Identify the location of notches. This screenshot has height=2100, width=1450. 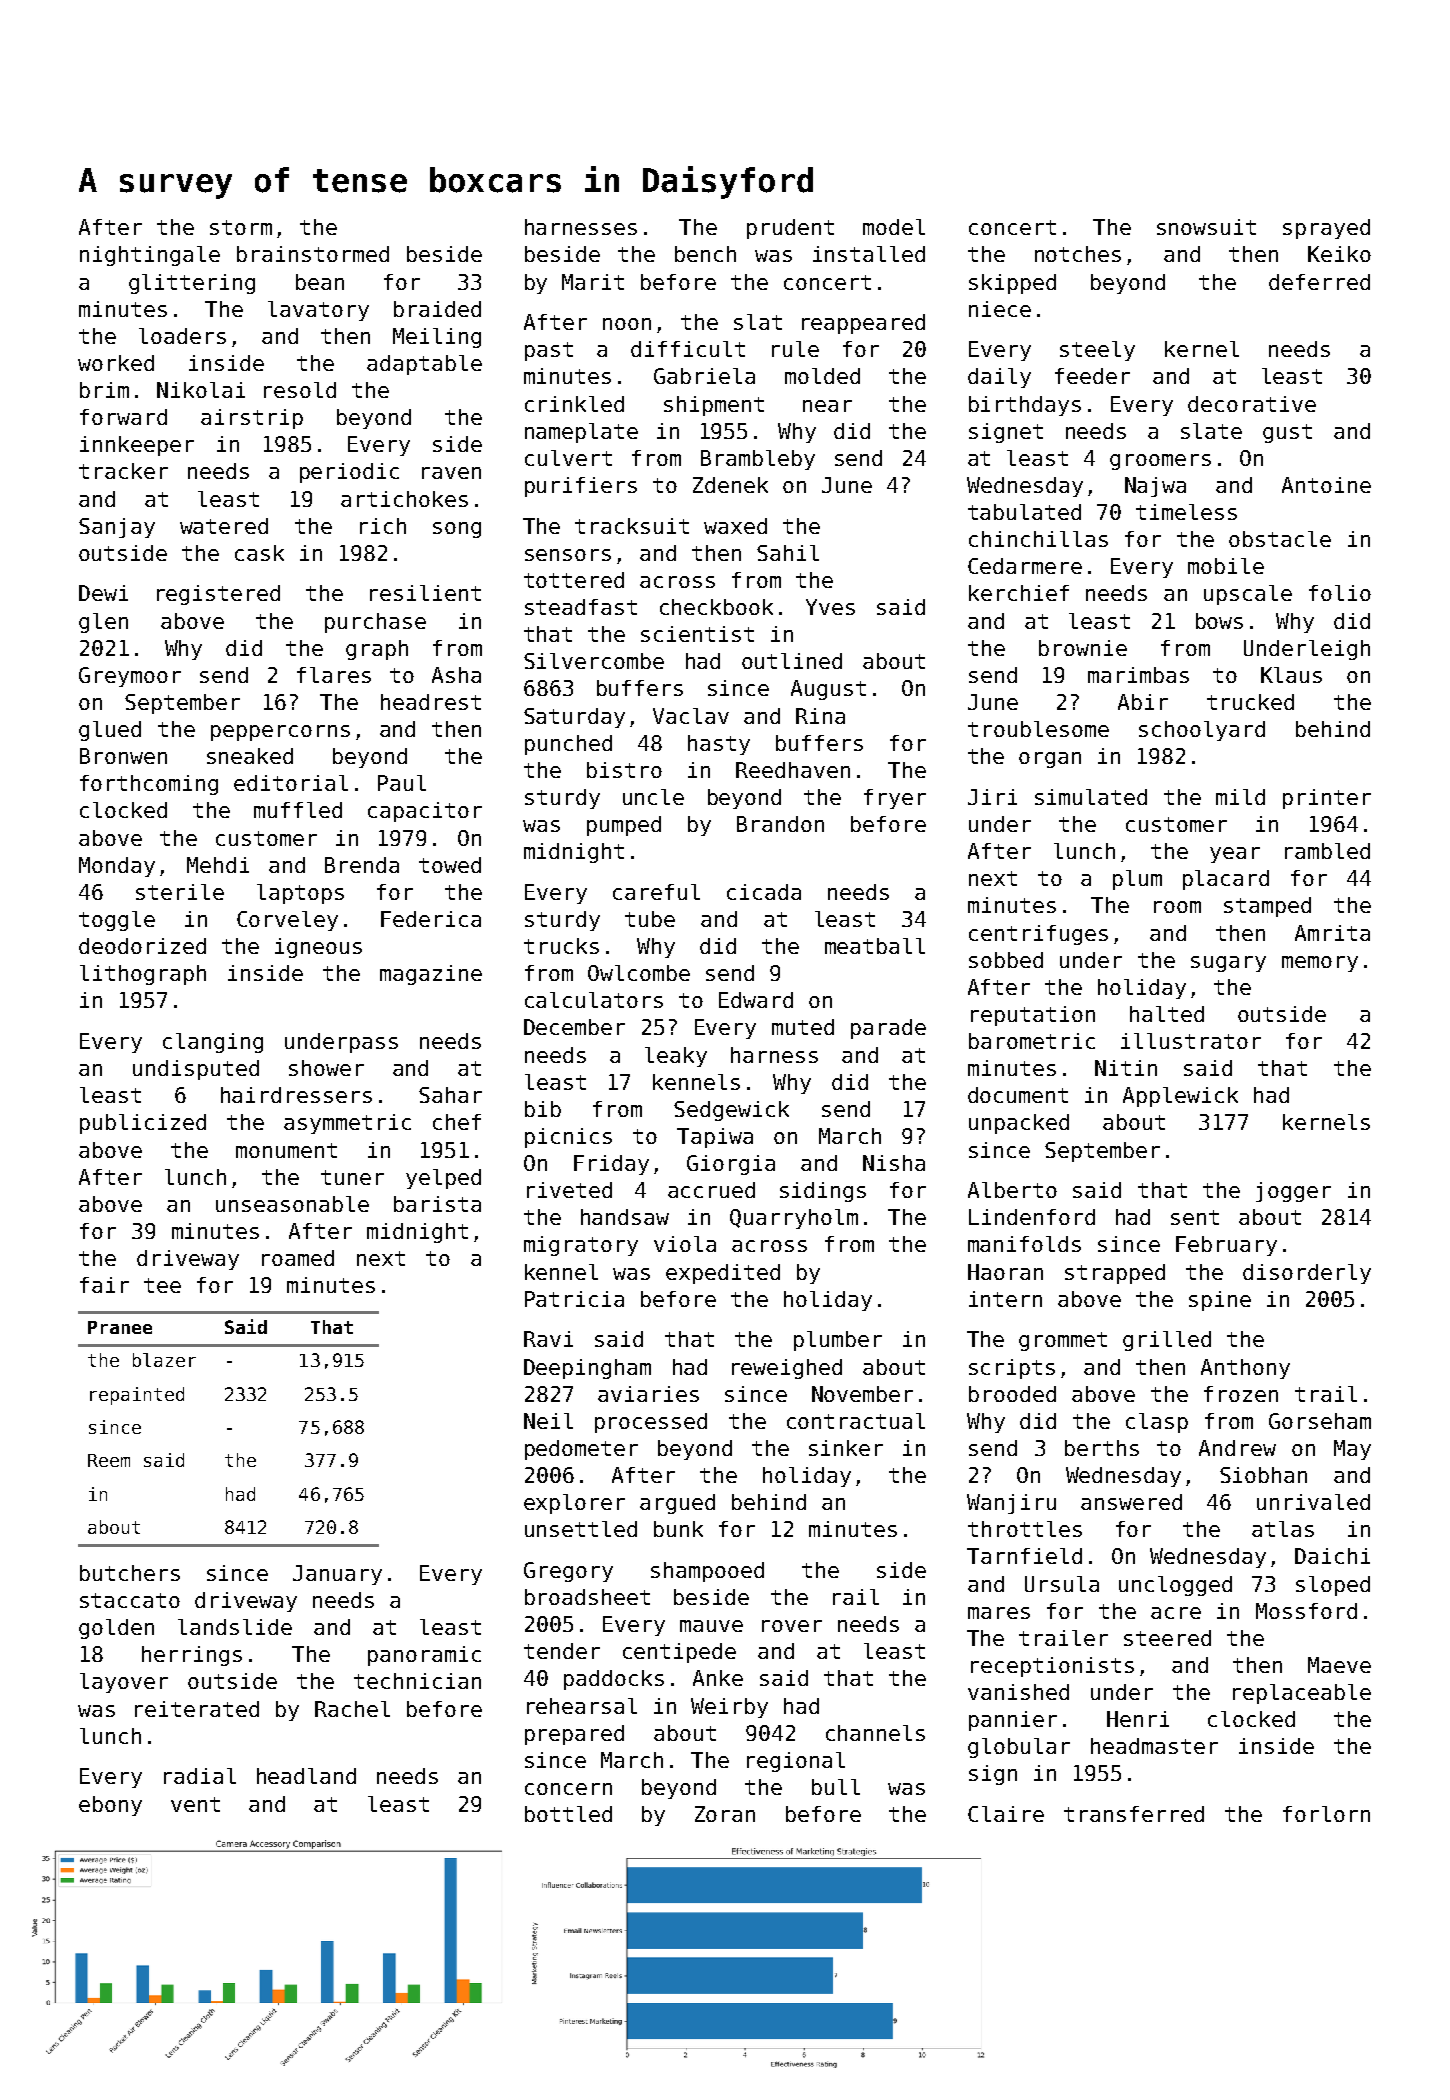
(1078, 254).
